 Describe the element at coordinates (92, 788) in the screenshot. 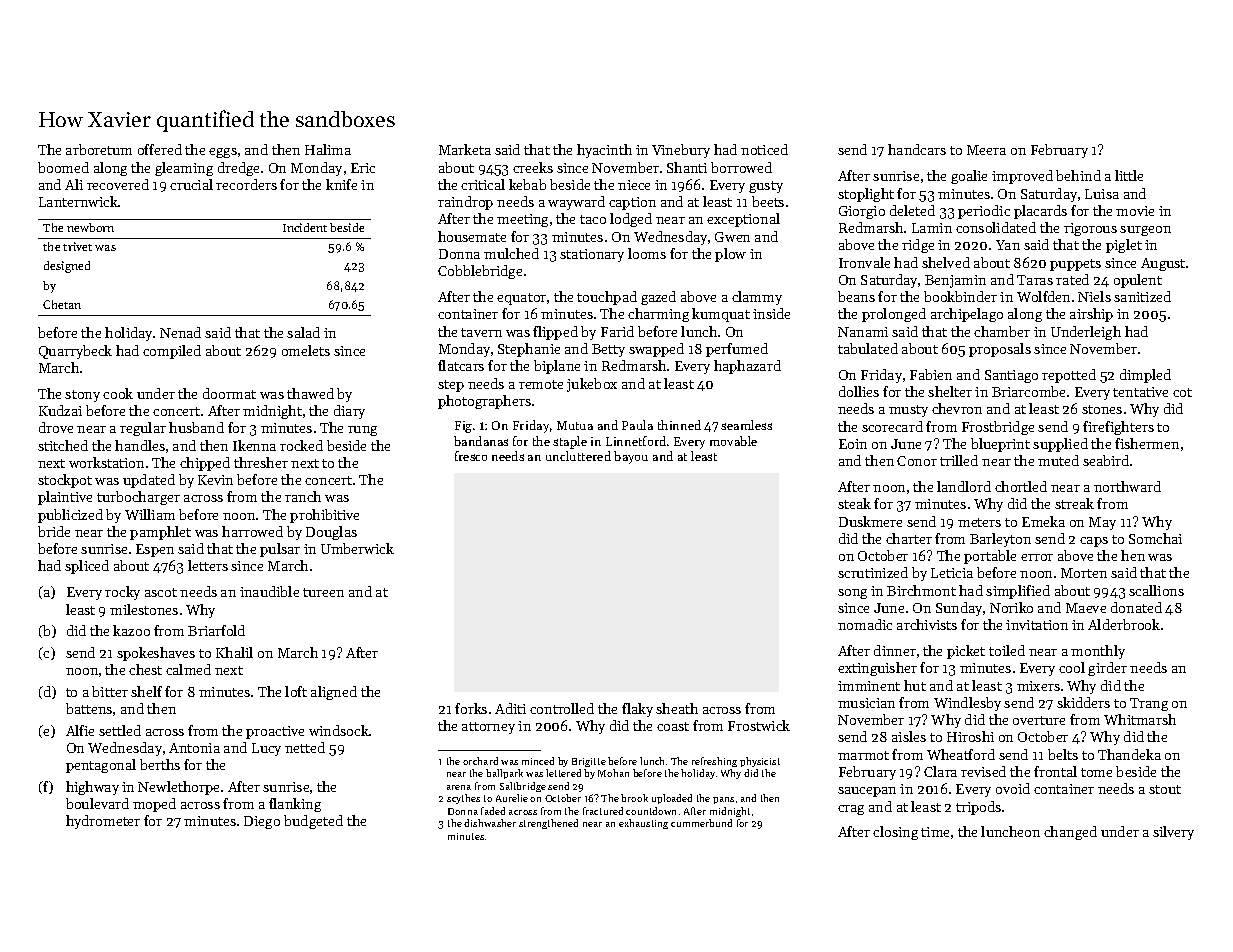

I see `highway` at that location.
